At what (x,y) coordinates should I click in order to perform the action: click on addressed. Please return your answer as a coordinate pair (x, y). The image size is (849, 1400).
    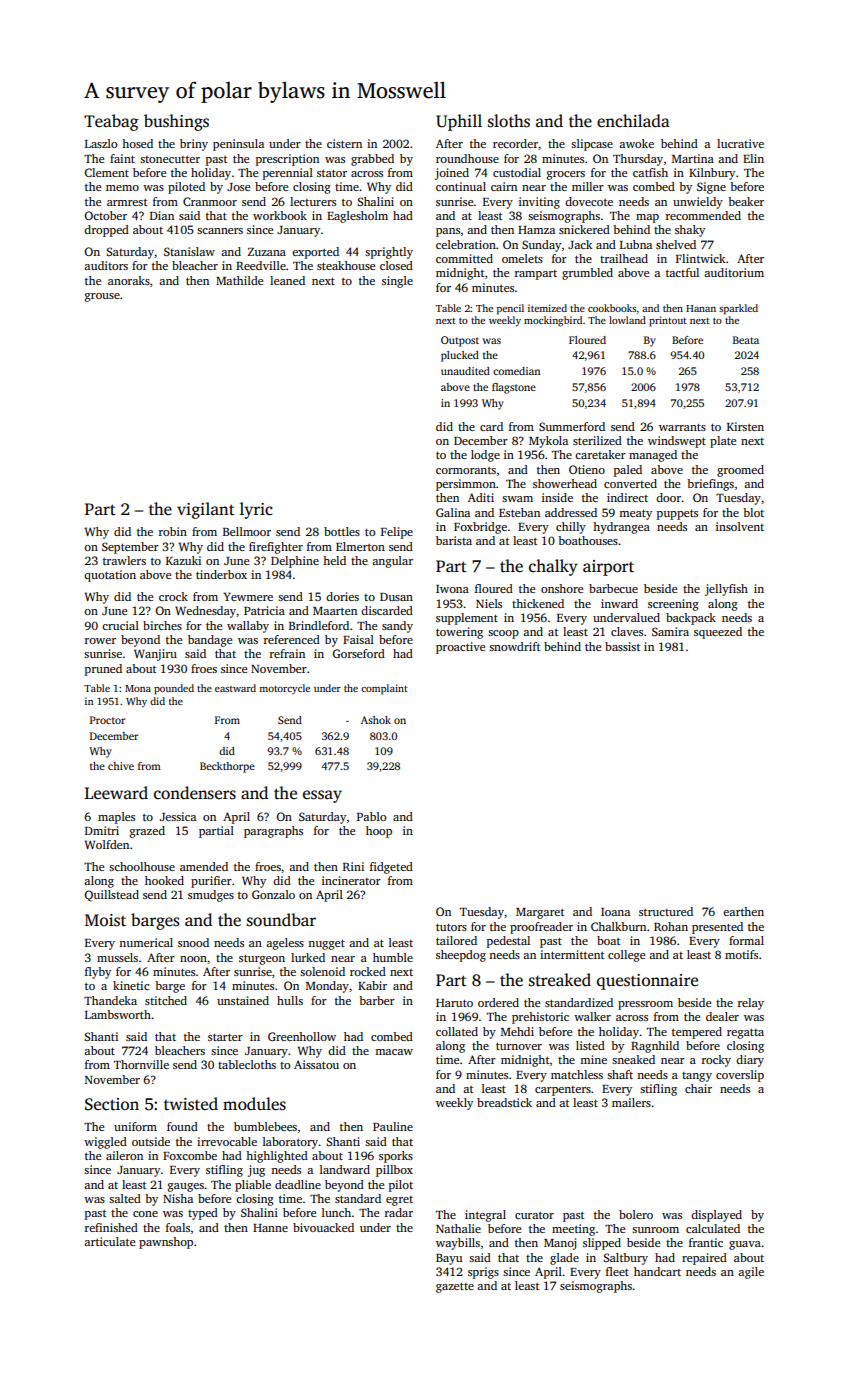
    Looking at the image, I should click on (571, 512).
